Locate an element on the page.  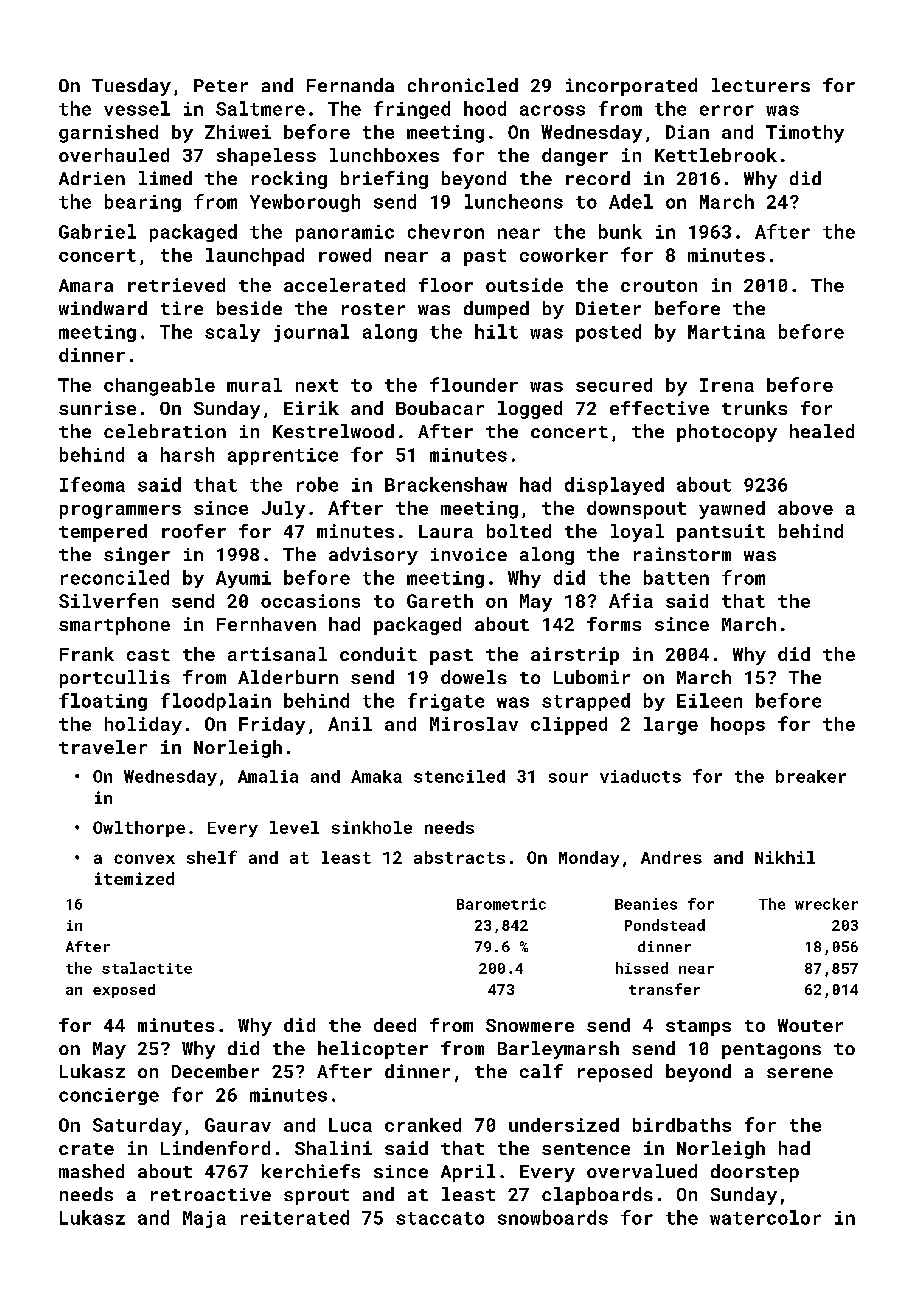
Wouter is located at coordinates (810, 1025).
